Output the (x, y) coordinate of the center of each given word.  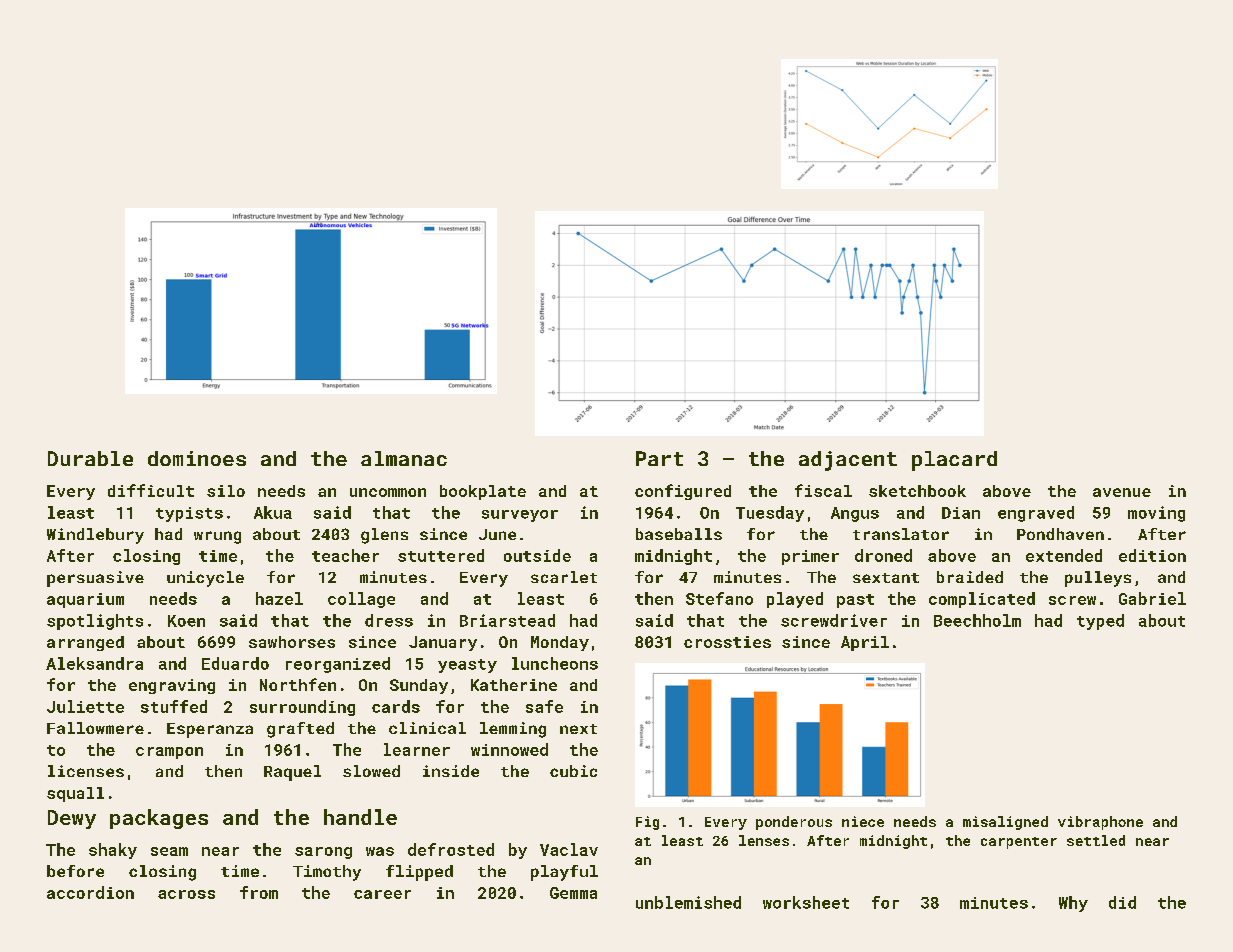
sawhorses (292, 642)
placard (954, 461)
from (259, 892)
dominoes (197, 458)
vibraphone (1100, 823)
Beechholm (977, 620)
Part (659, 458)
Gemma (573, 893)
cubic (573, 771)
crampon (169, 753)
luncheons (555, 663)
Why (1073, 904)
